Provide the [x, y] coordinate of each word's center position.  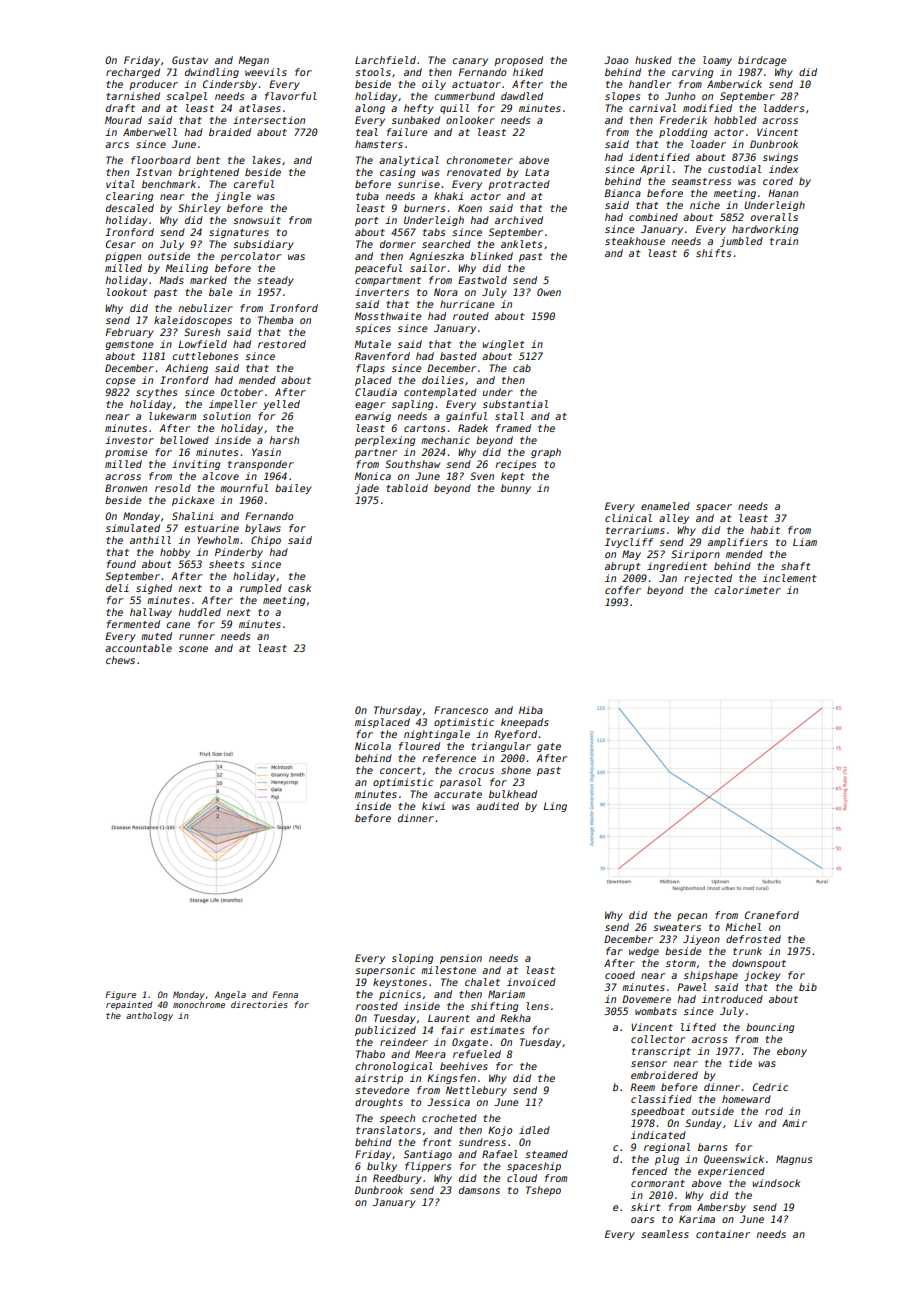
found [121, 564]
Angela [230, 995]
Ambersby [721, 1208]
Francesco [461, 710]
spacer [714, 508]
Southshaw [412, 464]
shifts [713, 253]
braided [230, 132]
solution [227, 416]
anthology [149, 1016]
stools [373, 72]
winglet [503, 345]
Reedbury [397, 1179]
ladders [784, 108]
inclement [789, 578]
